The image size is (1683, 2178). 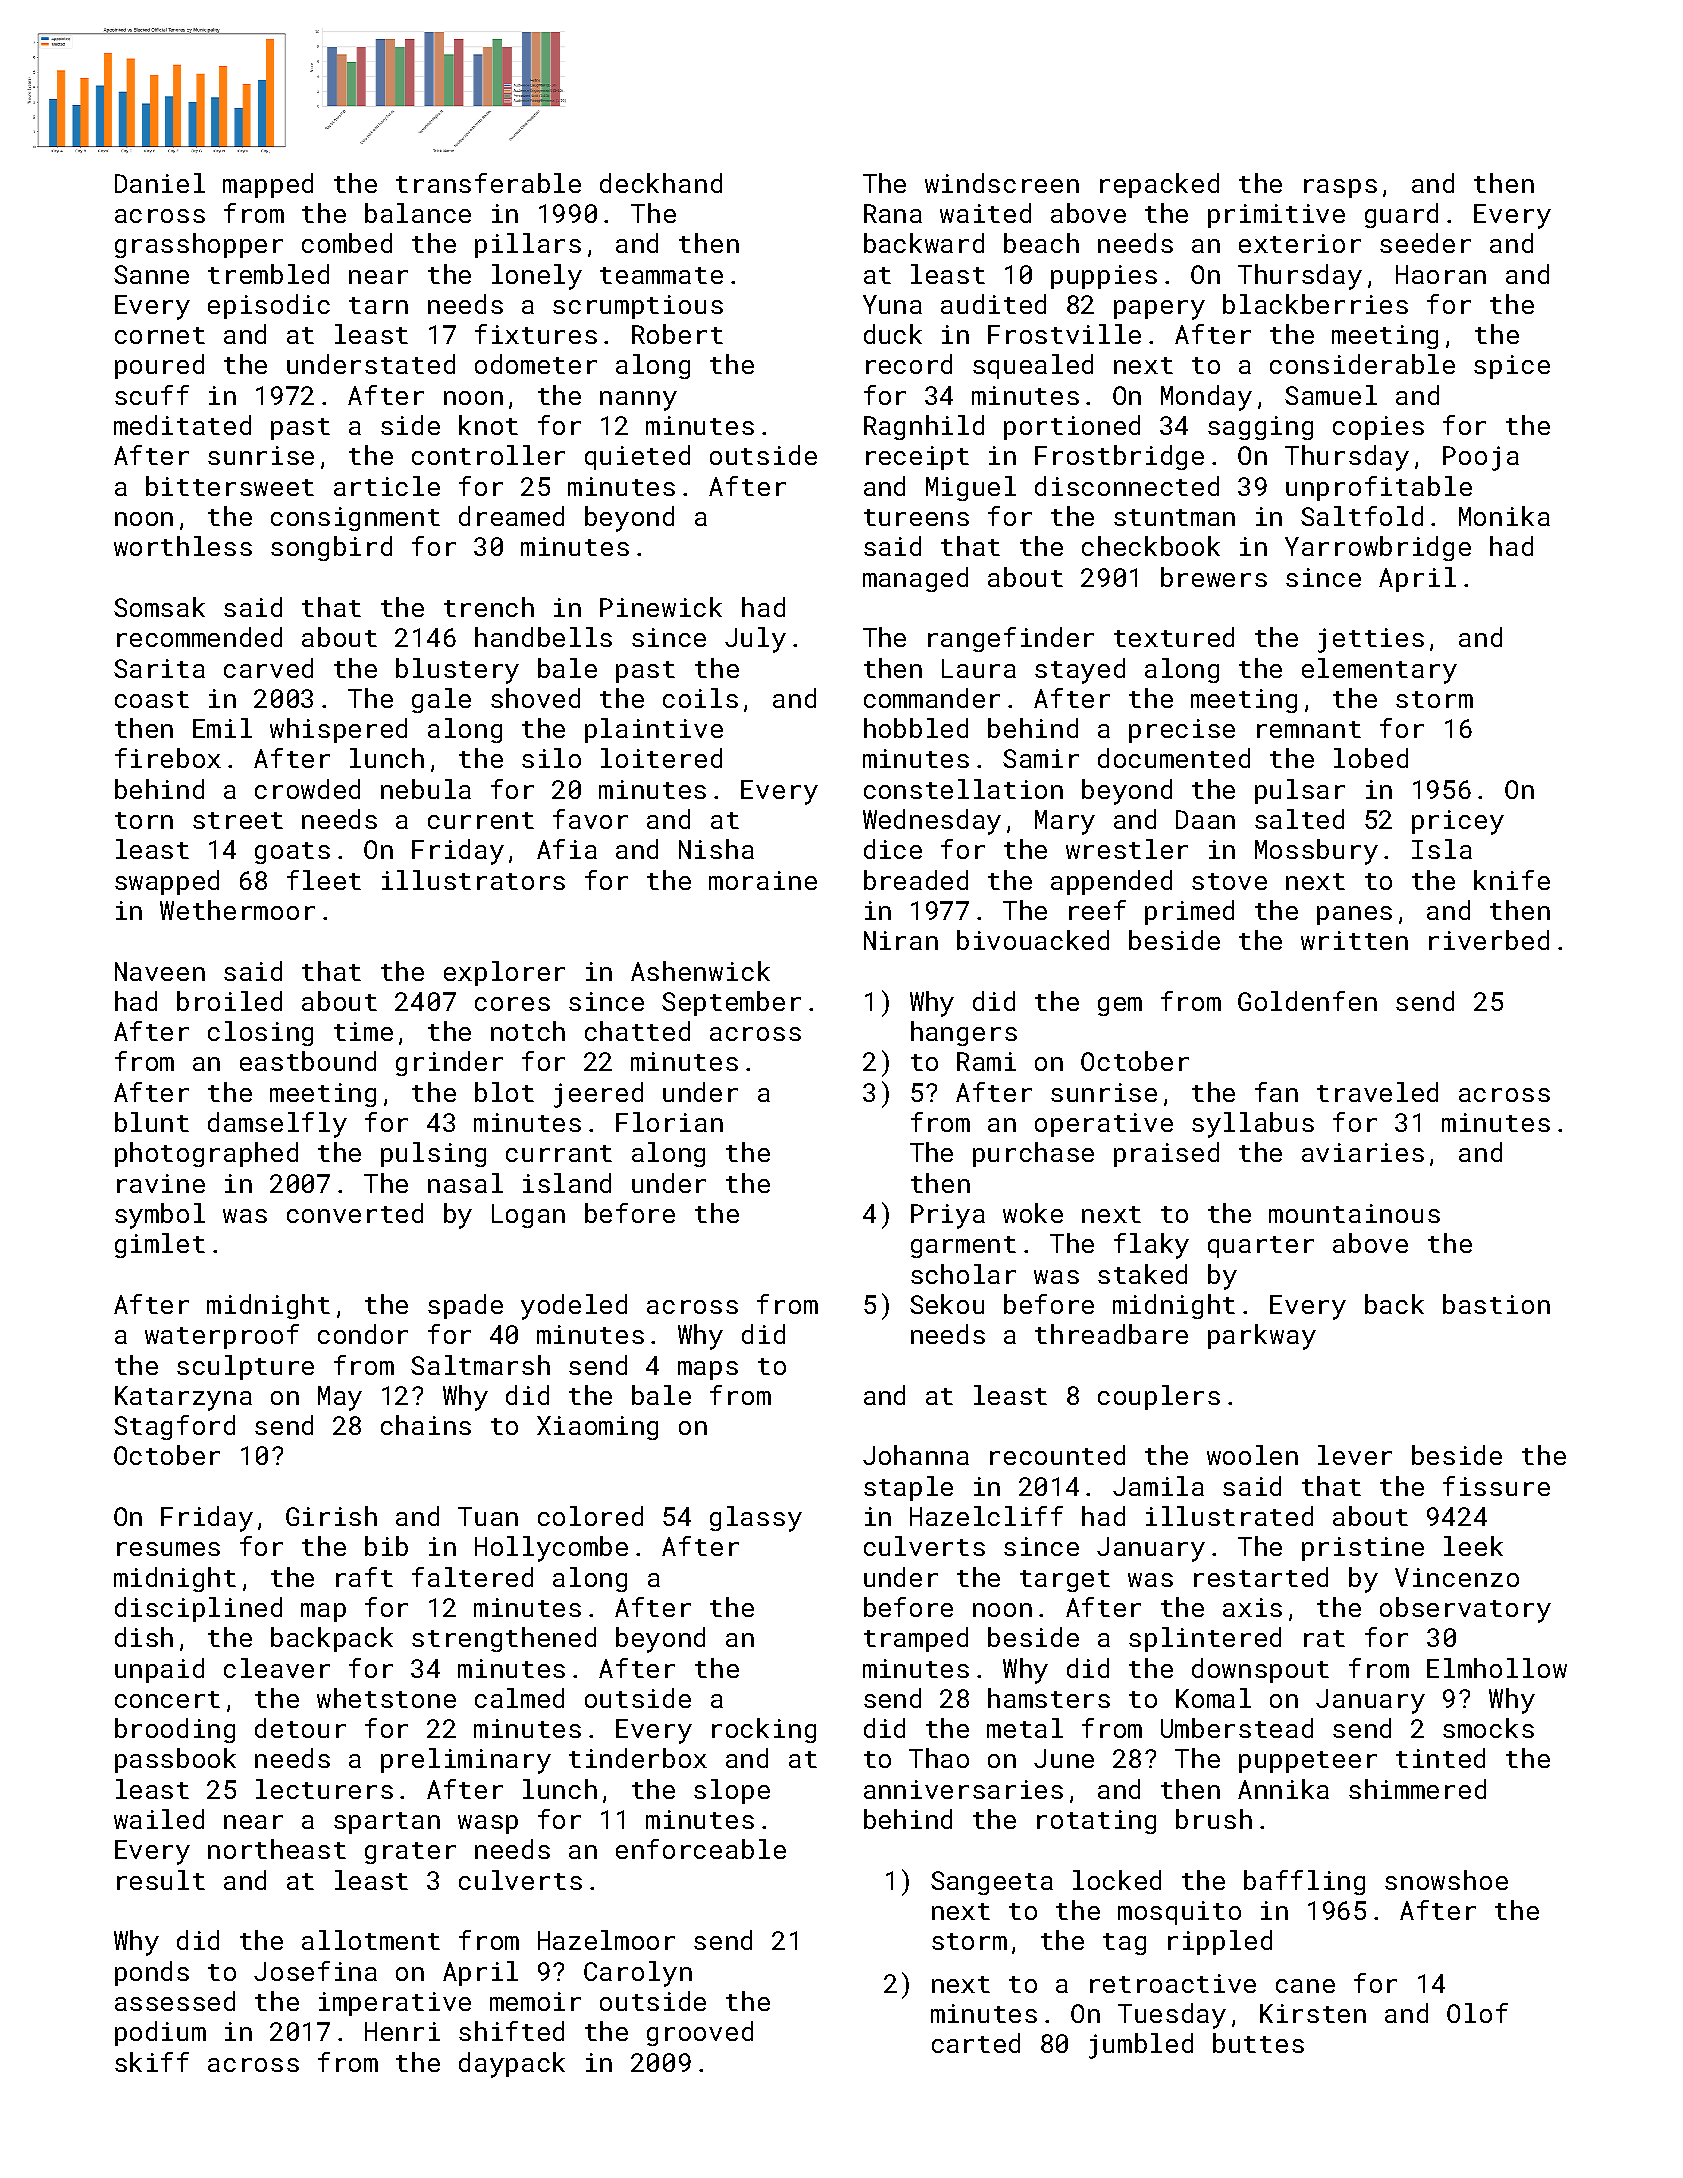 What do you see at coordinates (488, 425) in the image?
I see `knot` at bounding box center [488, 425].
